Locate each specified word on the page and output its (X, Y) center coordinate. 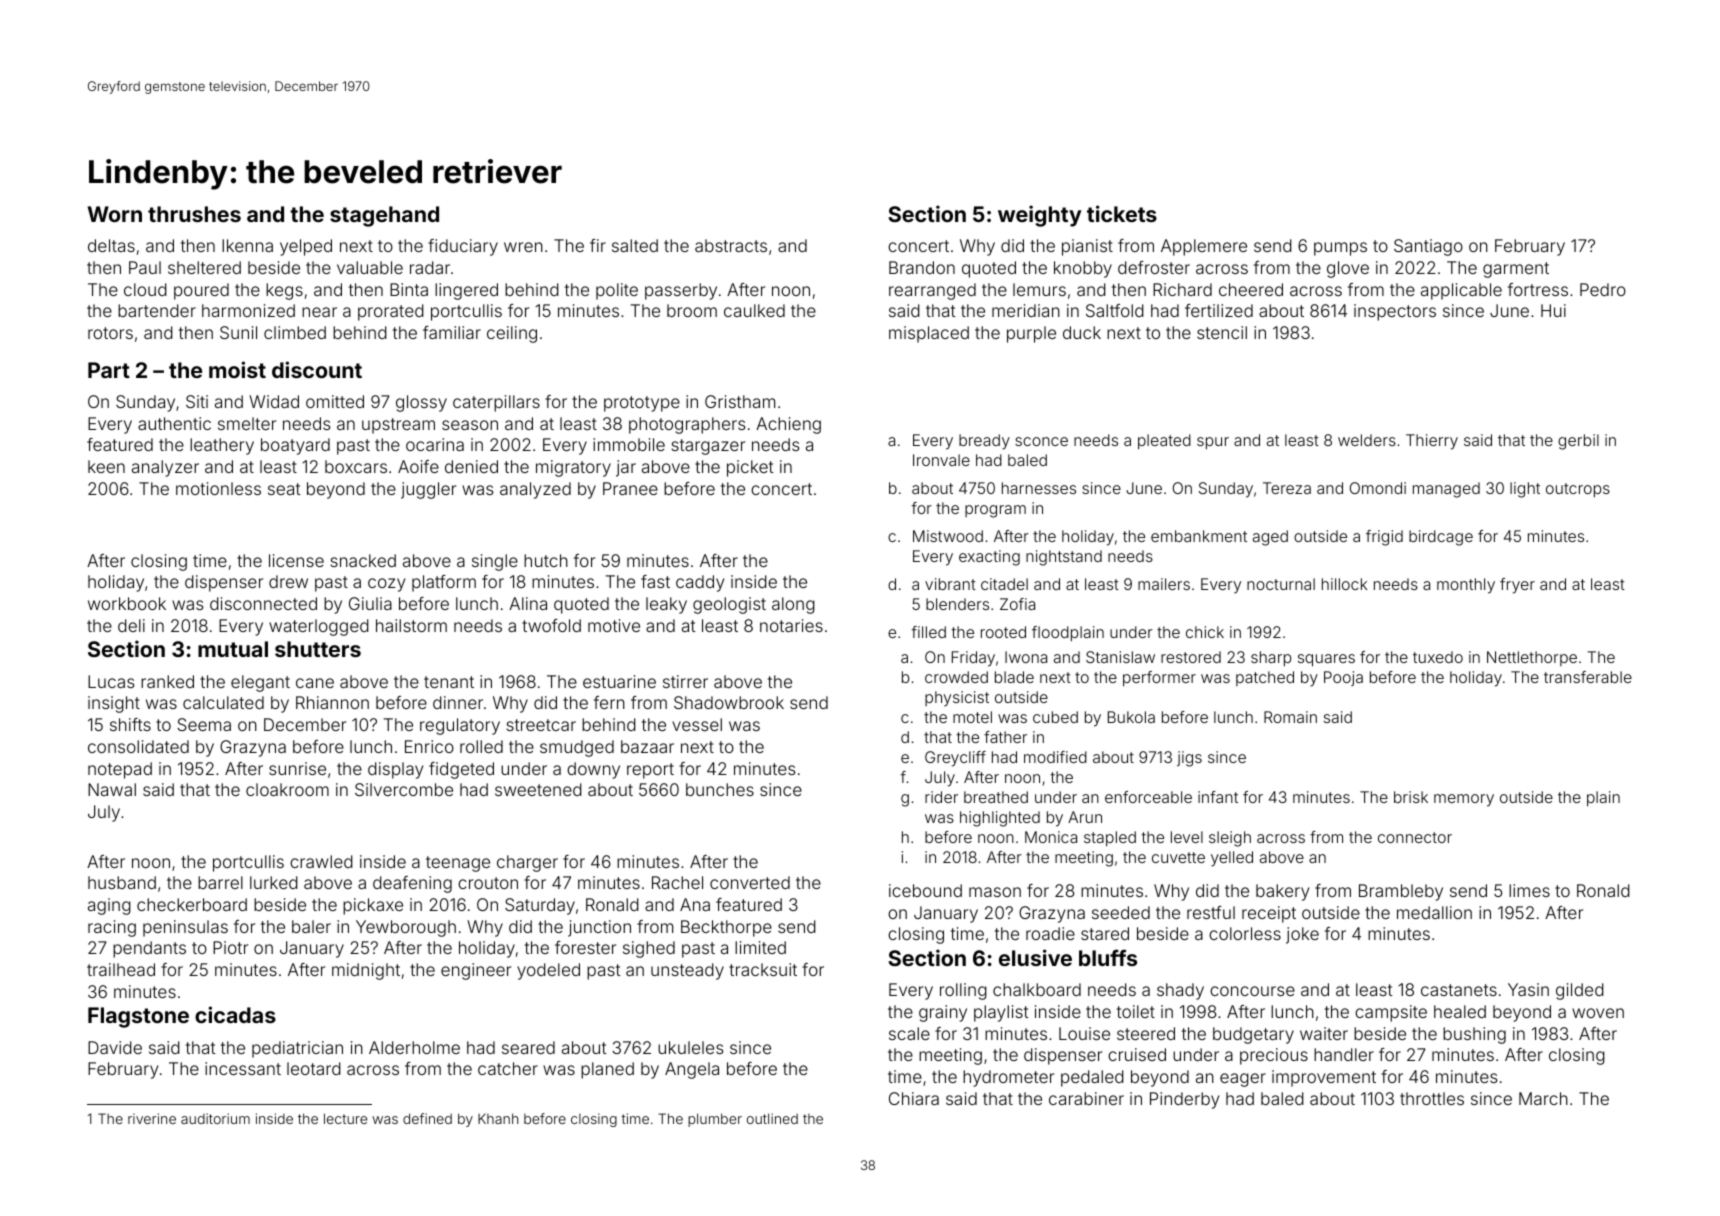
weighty (1040, 216)
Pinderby (1184, 1100)
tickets (1122, 213)
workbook (127, 603)
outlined (772, 1118)
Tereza (1287, 488)
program (995, 511)
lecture (345, 1118)
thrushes (194, 214)
